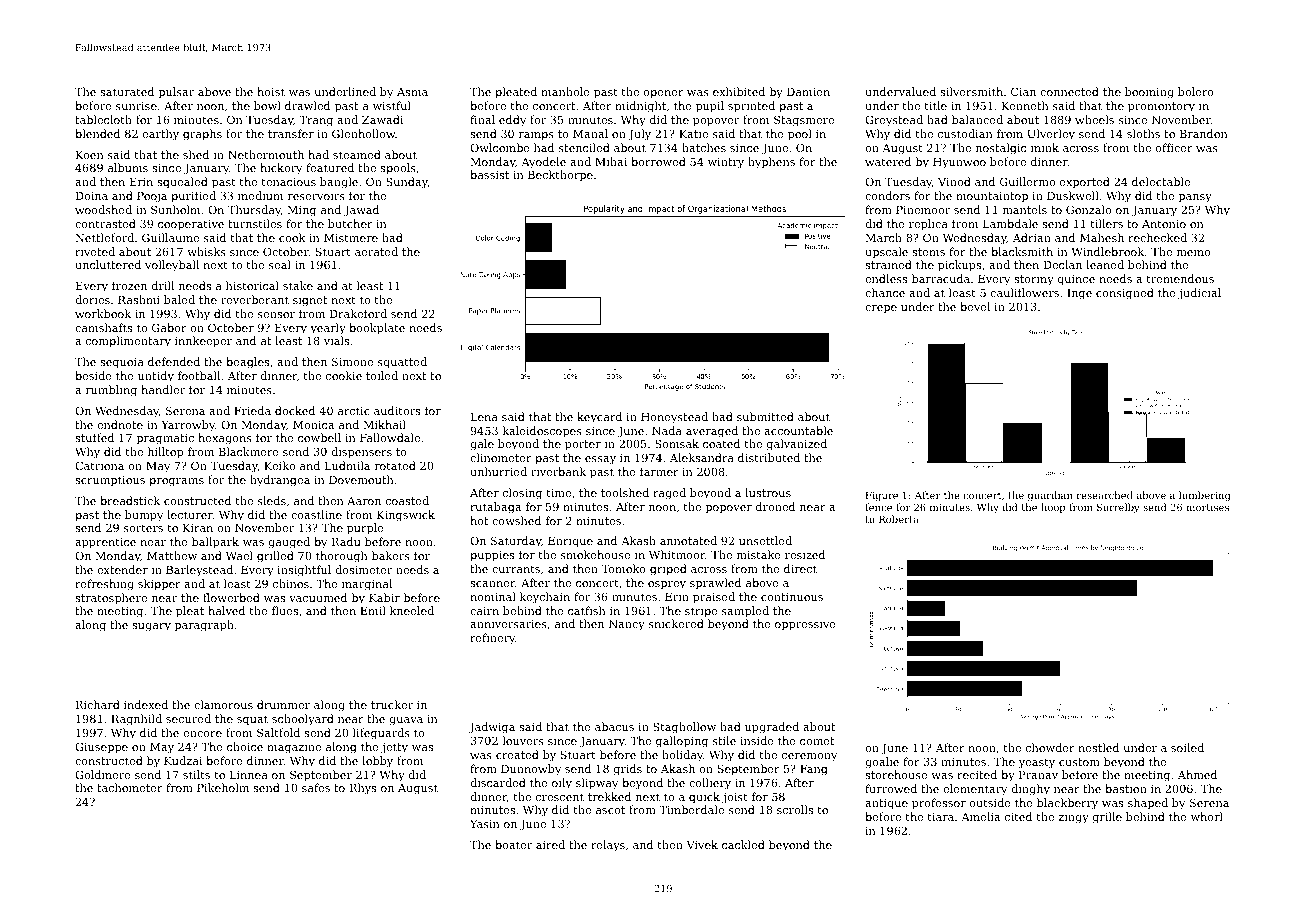  What do you see at coordinates (1199, 294) in the page?
I see `judicial` at bounding box center [1199, 294].
